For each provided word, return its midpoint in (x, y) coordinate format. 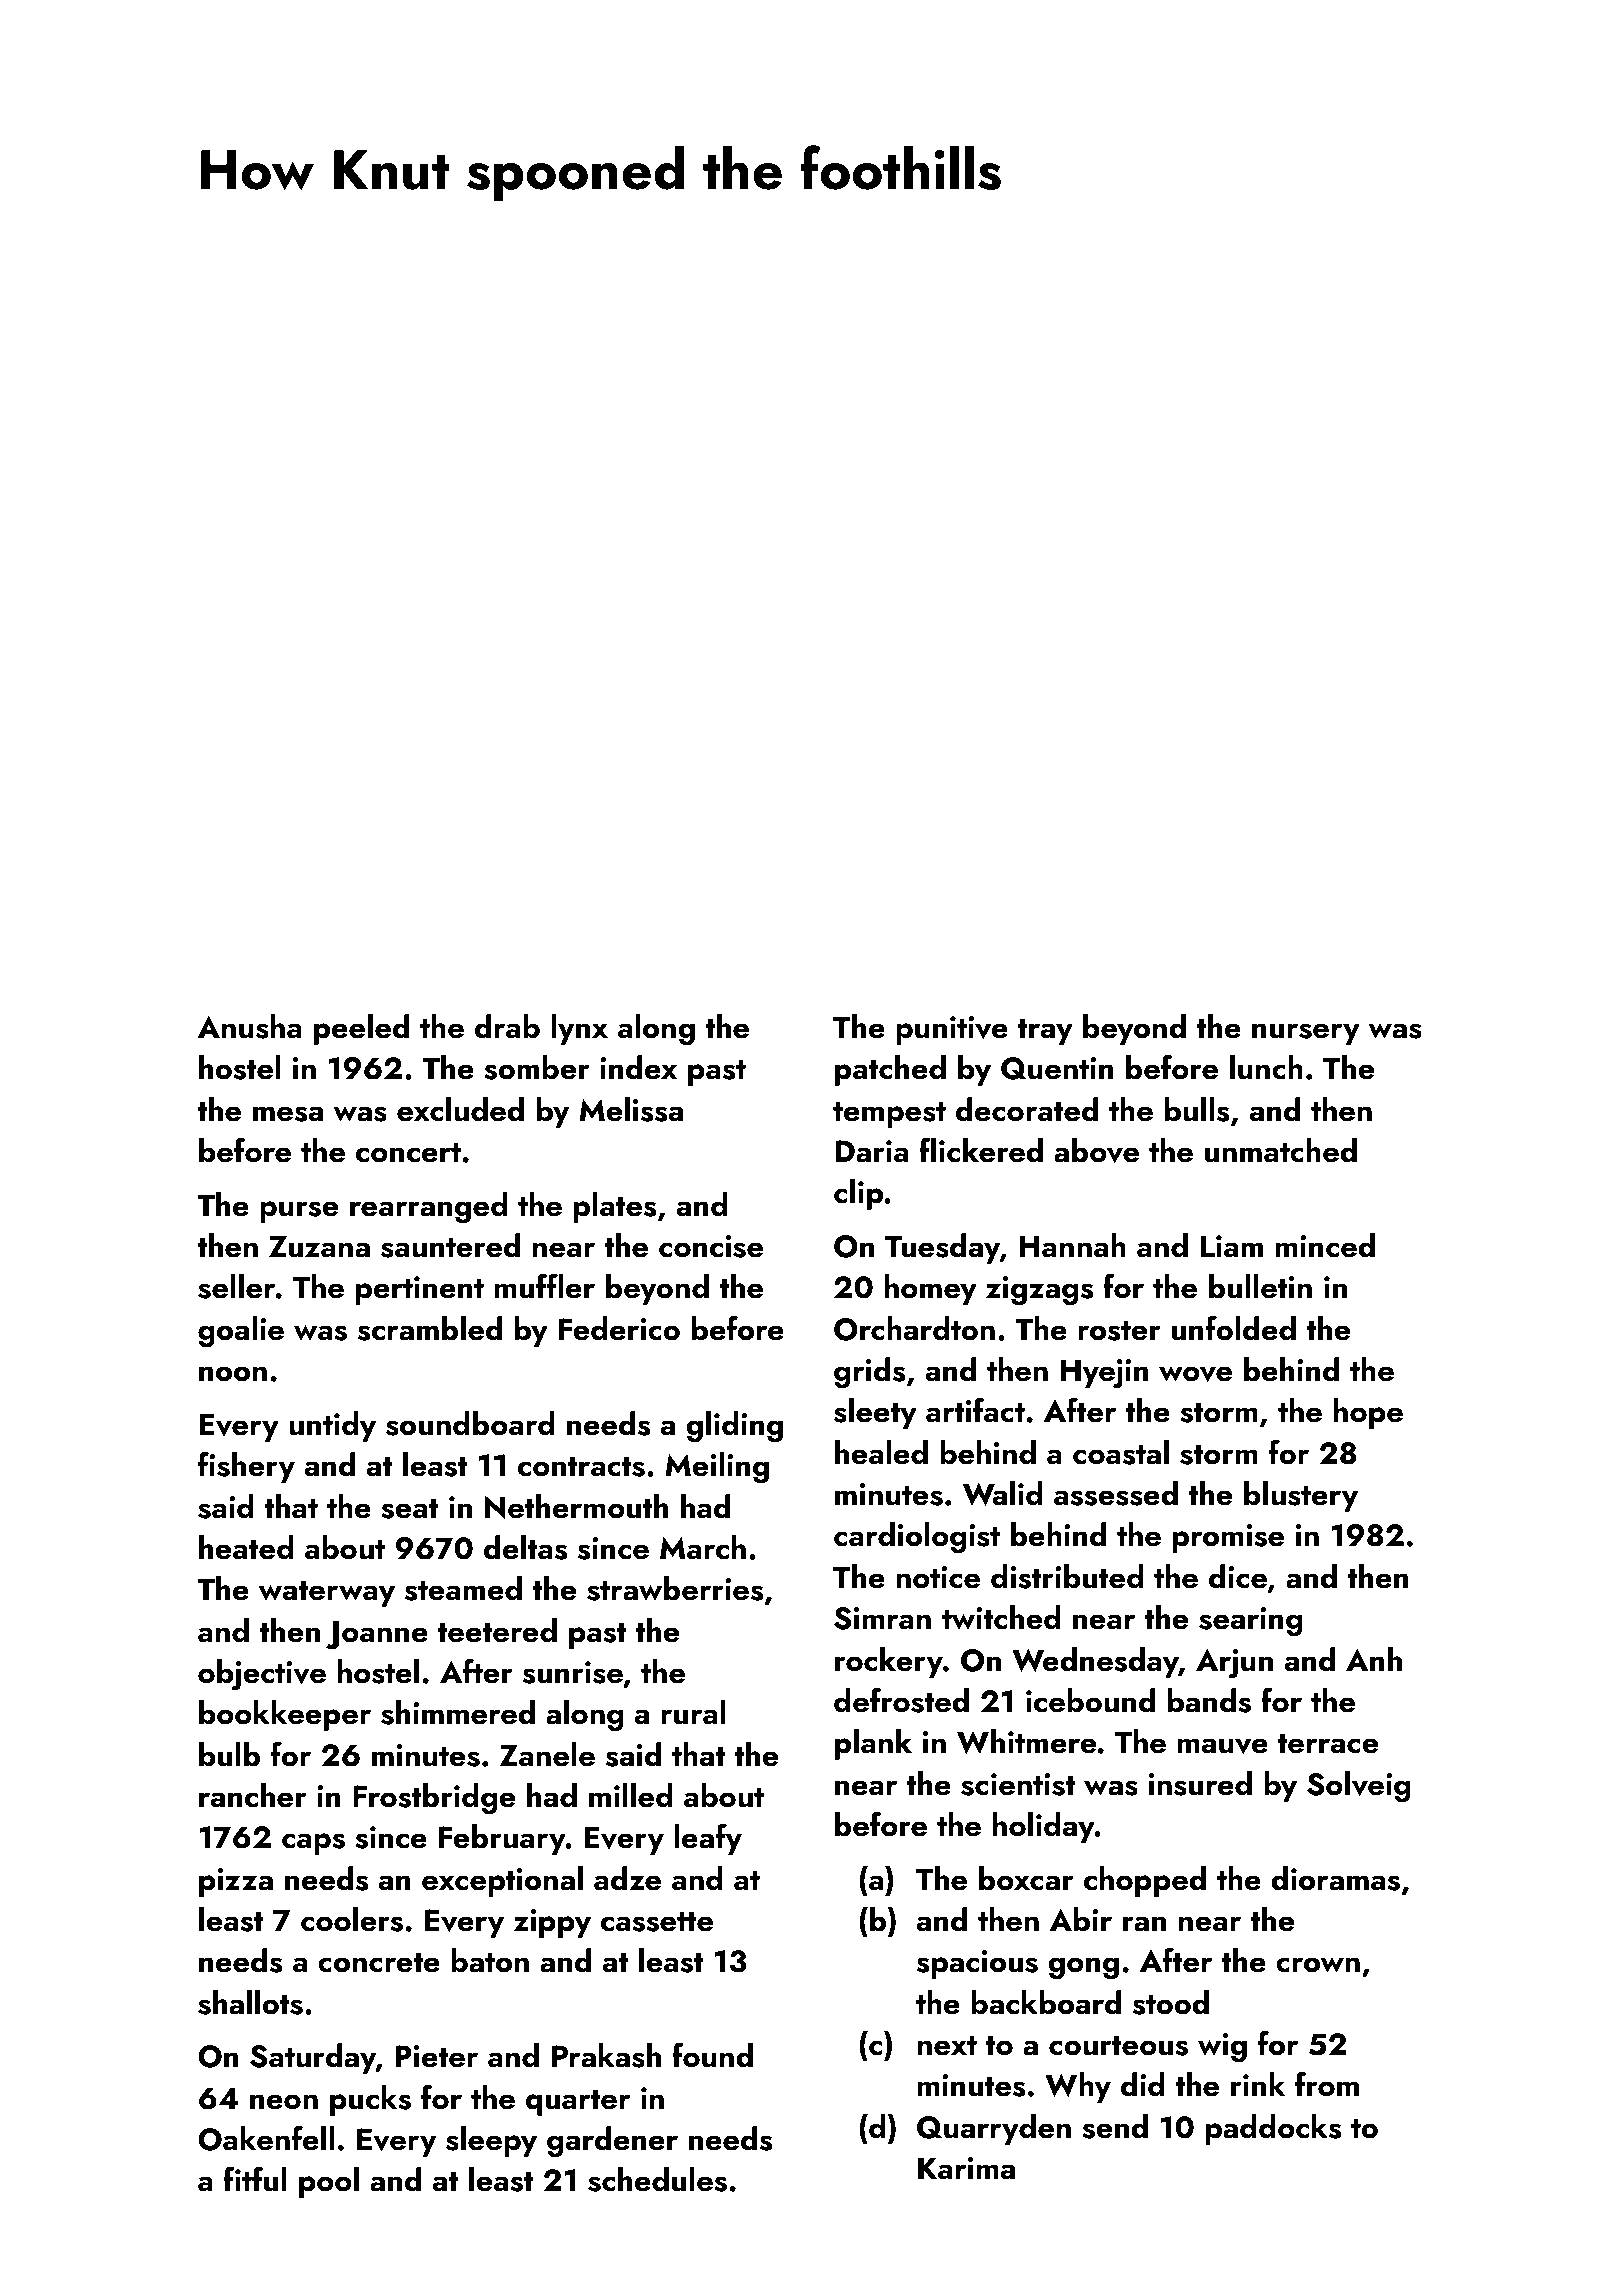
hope (1368, 1413)
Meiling (717, 1468)
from (1327, 2084)
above (1096, 1150)
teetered (497, 1630)
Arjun (1234, 1663)
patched (890, 1070)
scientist (1018, 1784)
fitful (255, 2179)
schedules (657, 2179)
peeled (361, 1029)
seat (410, 1509)
